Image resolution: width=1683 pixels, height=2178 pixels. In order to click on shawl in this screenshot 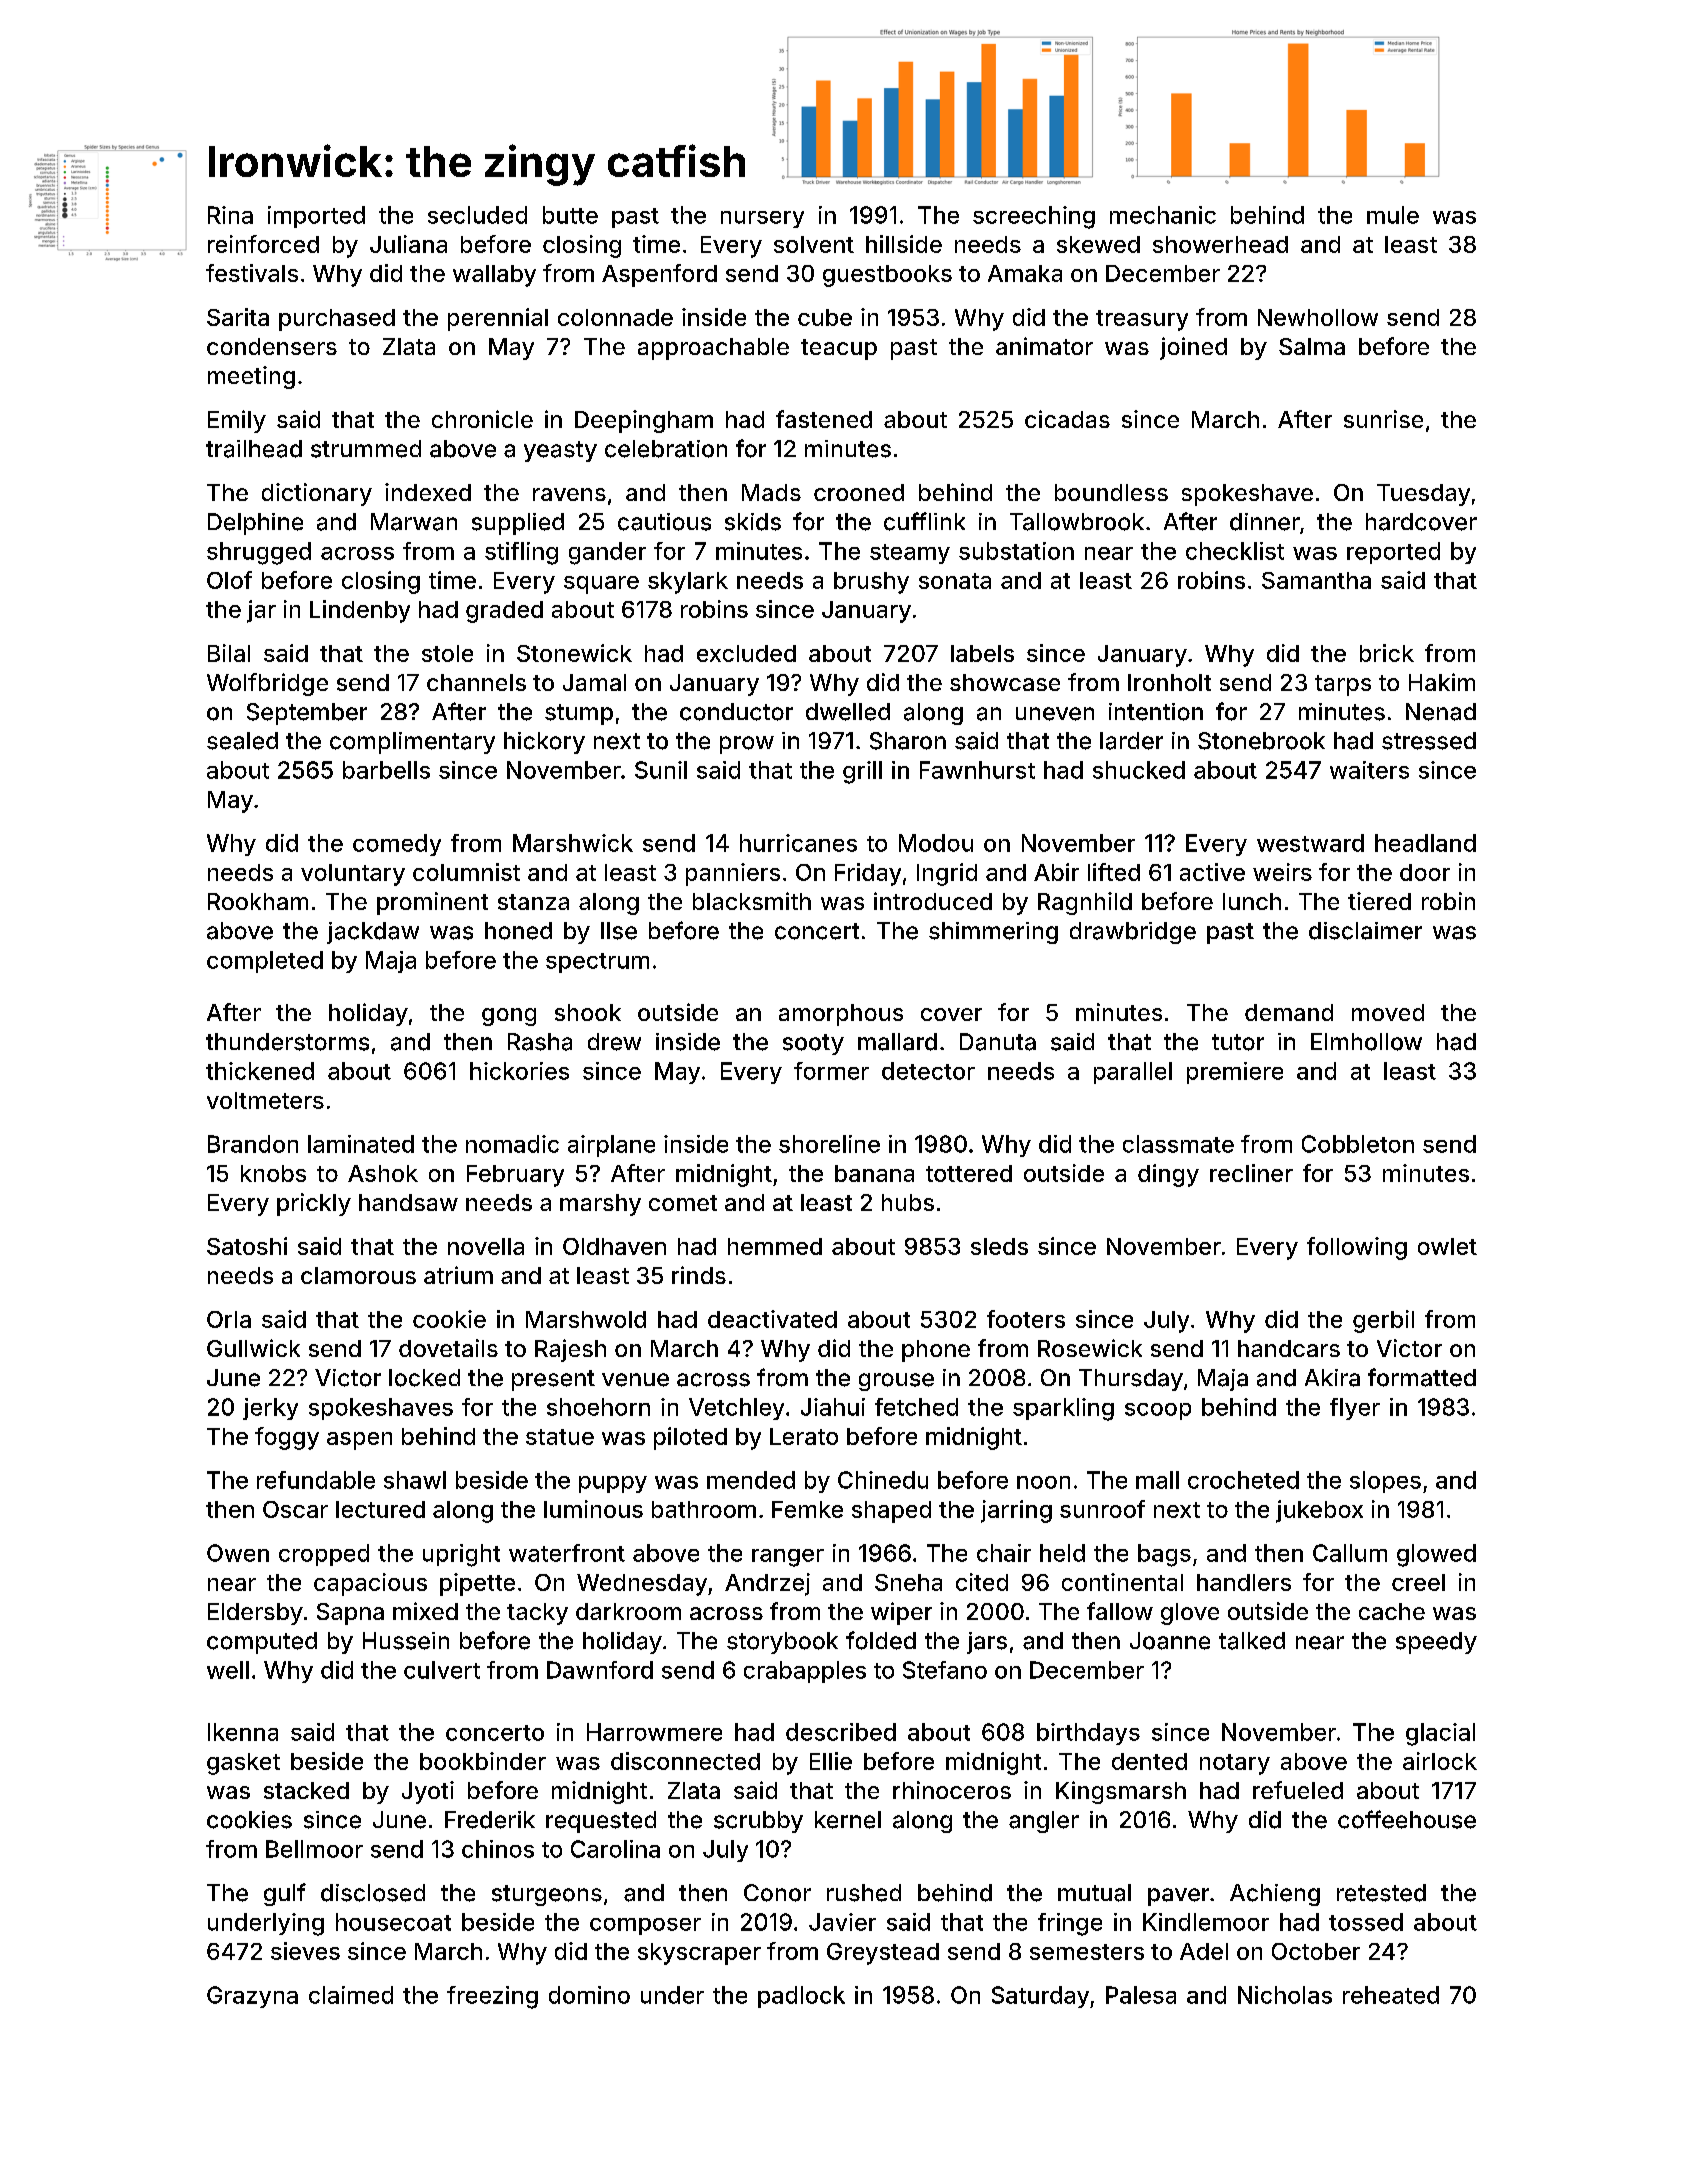, I will do `click(415, 1480)`.
